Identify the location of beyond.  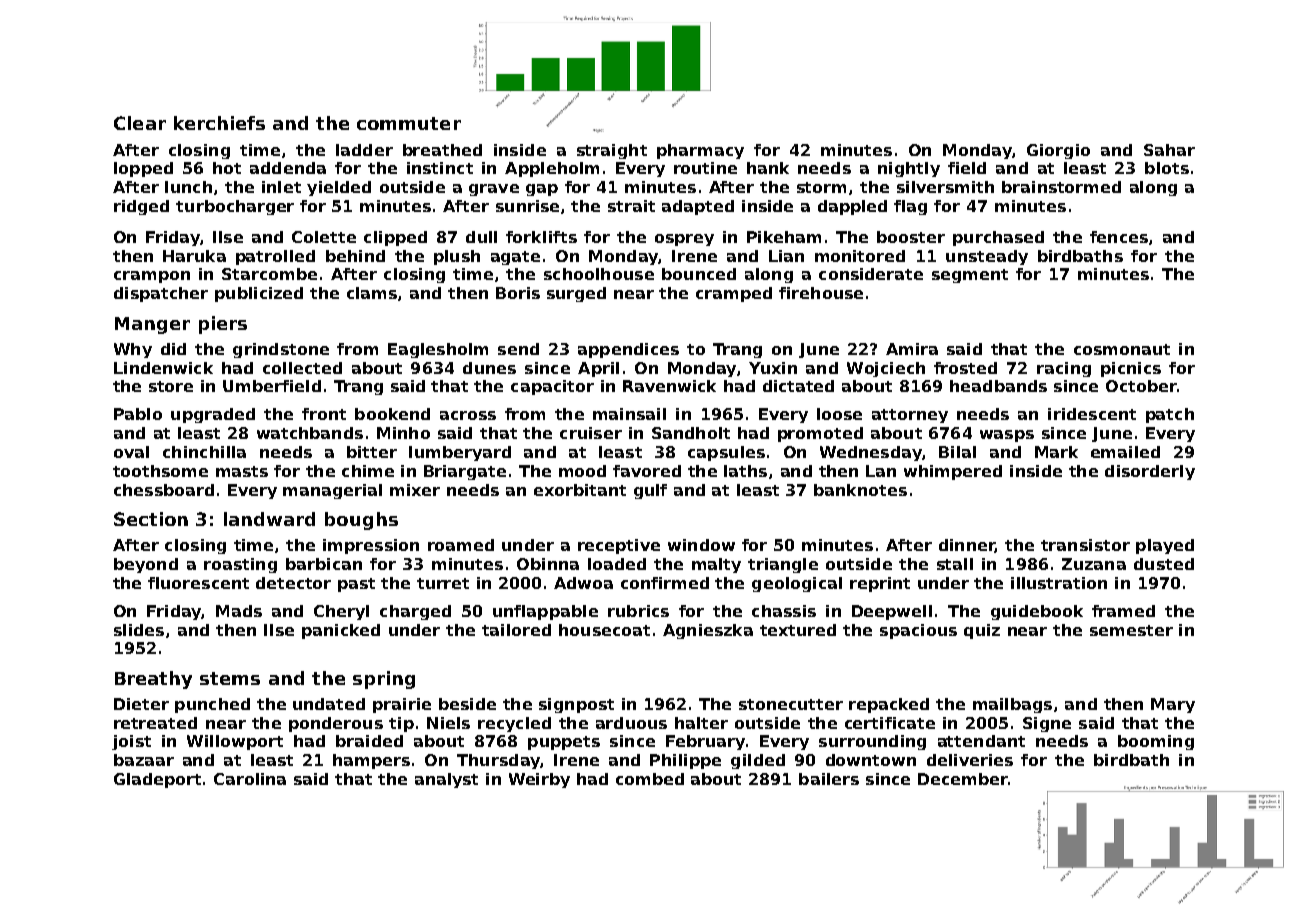
(146, 565).
